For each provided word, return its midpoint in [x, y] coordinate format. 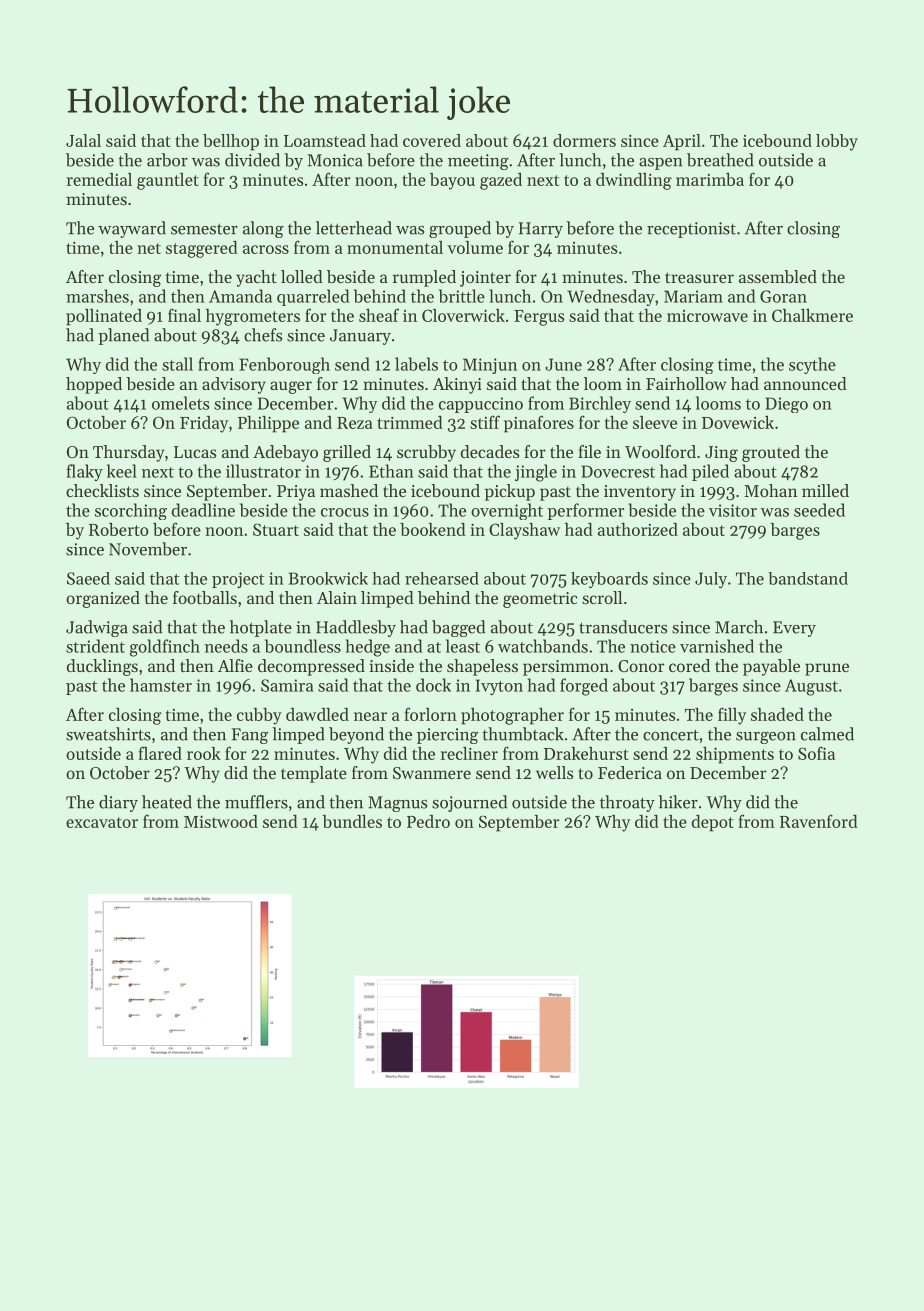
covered [432, 140]
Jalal [83, 140]
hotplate [261, 628]
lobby [837, 142]
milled [825, 490]
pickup [510, 492]
